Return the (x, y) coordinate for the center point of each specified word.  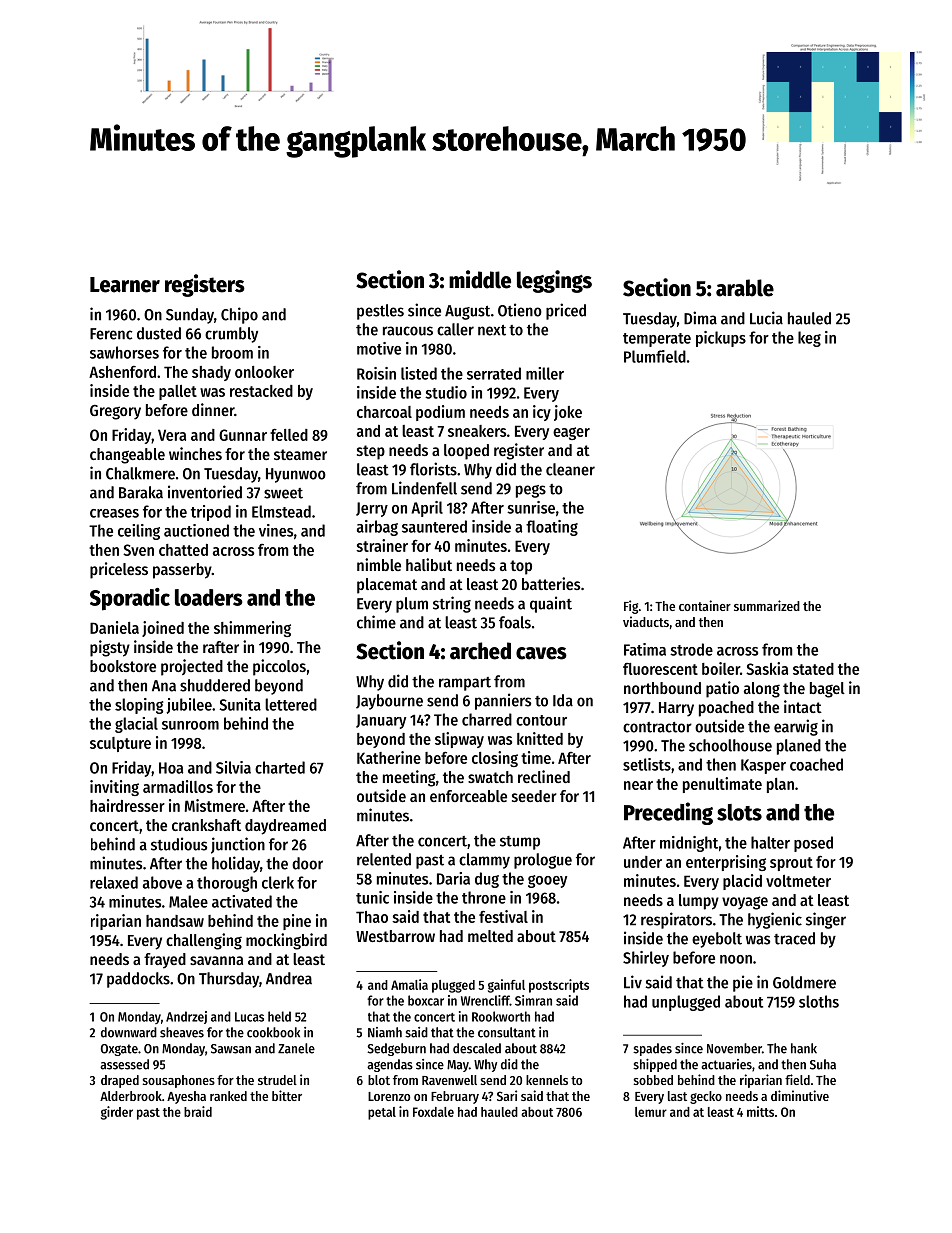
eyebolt (717, 940)
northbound (662, 688)
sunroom (190, 725)
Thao (372, 917)
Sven (138, 550)
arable (745, 288)
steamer (300, 454)
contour (541, 720)
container (705, 605)
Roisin (376, 373)
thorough (227, 884)
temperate (657, 340)
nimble (379, 564)
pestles (380, 312)
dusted (159, 333)
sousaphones (179, 1081)
